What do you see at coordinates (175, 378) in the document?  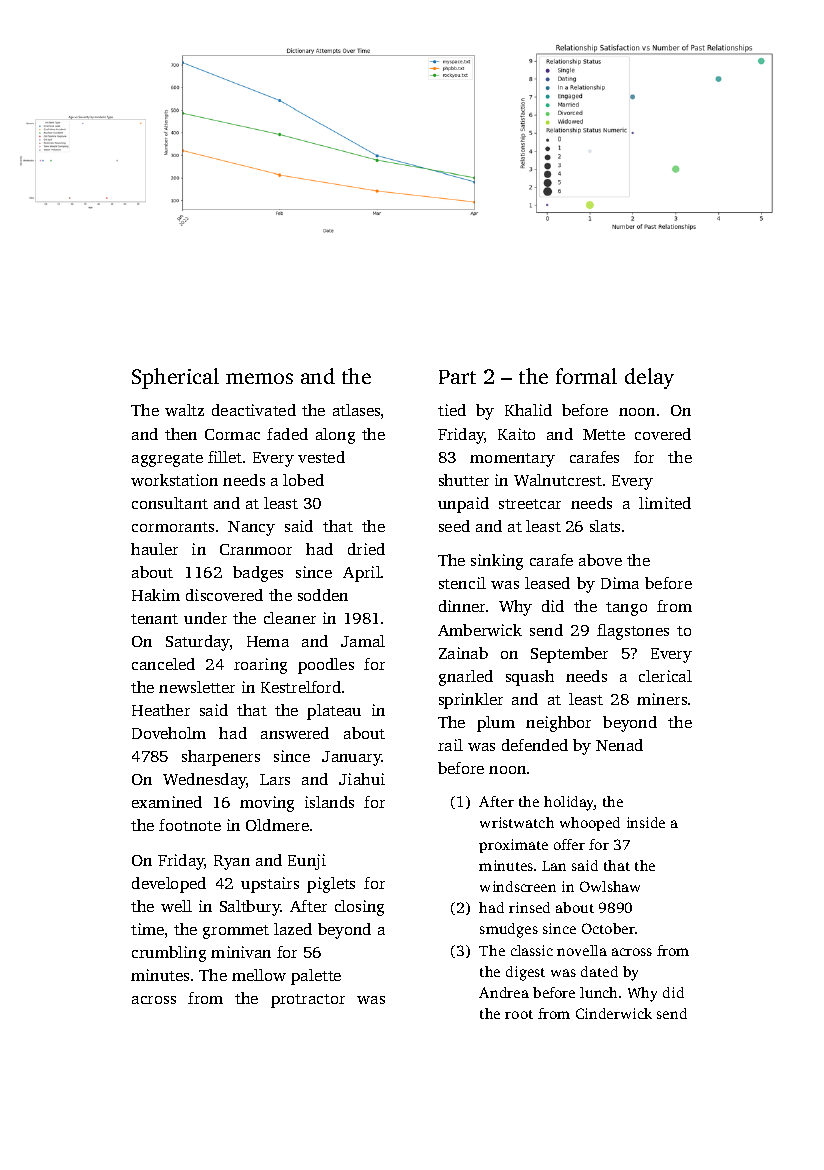 I see `Spherical` at bounding box center [175, 378].
